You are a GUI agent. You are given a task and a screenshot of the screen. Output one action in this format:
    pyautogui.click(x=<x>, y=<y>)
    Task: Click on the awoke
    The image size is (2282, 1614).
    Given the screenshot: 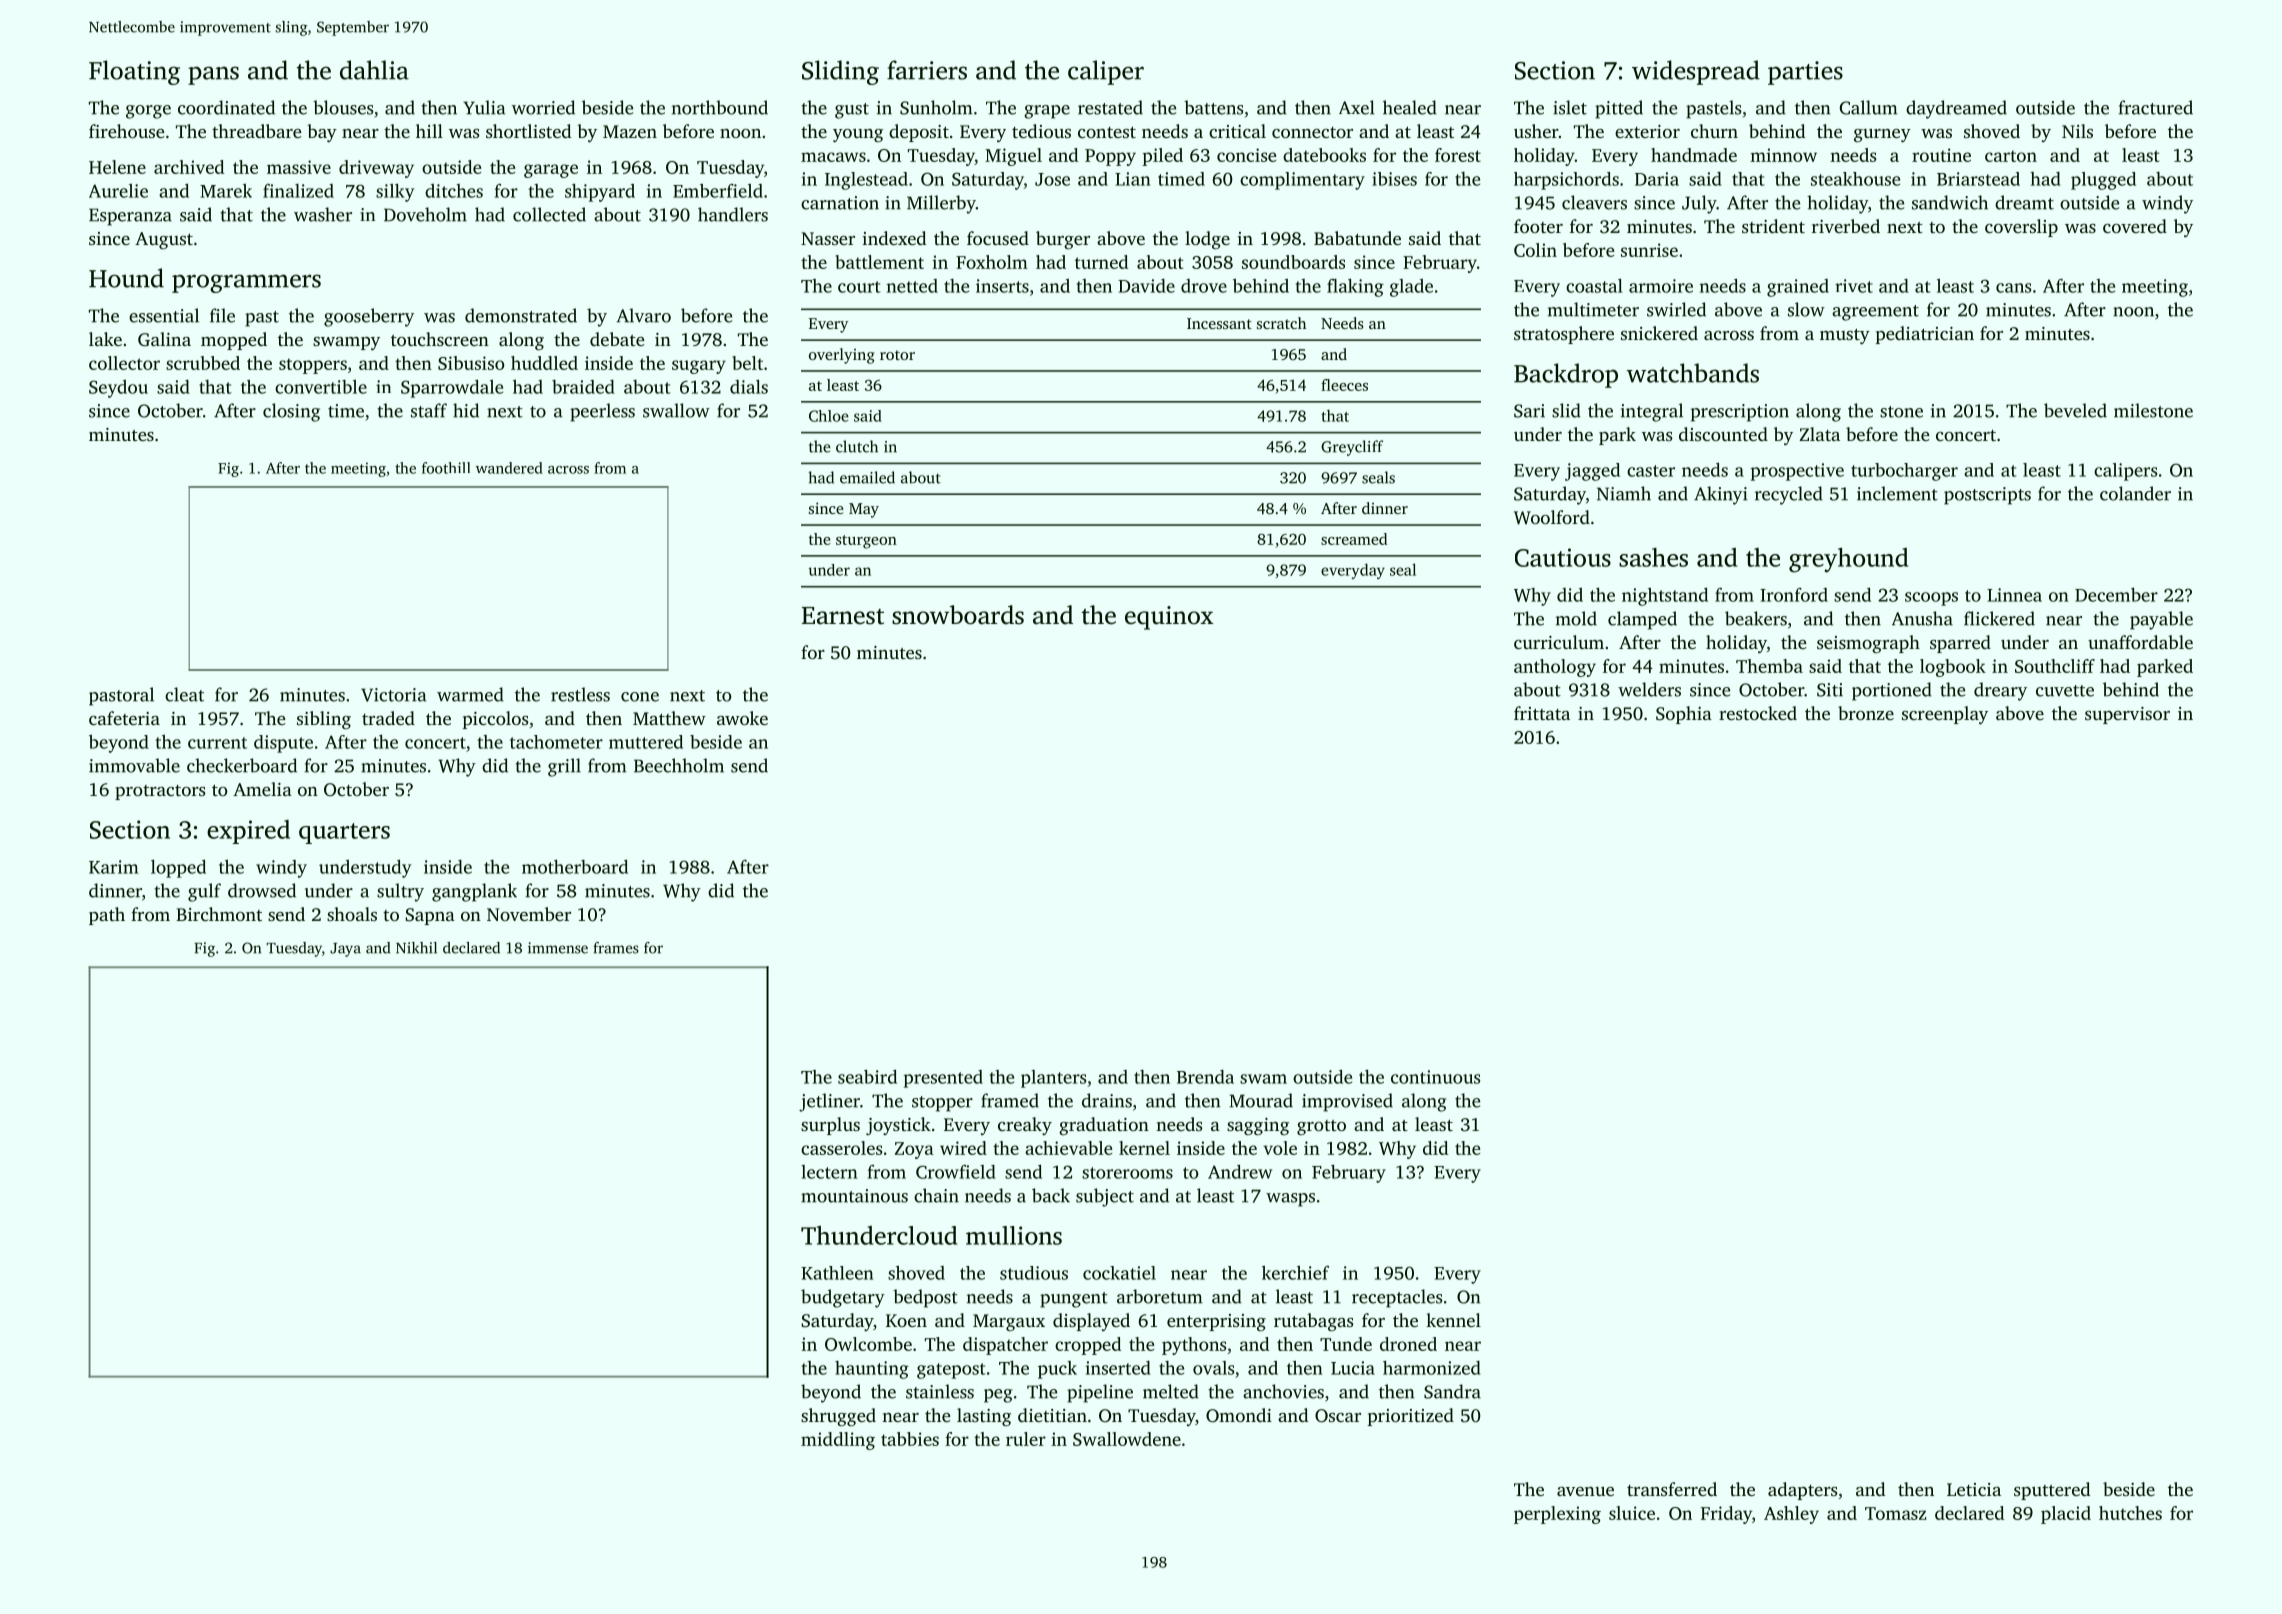 What is the action you would take?
    pyautogui.click(x=742, y=718)
